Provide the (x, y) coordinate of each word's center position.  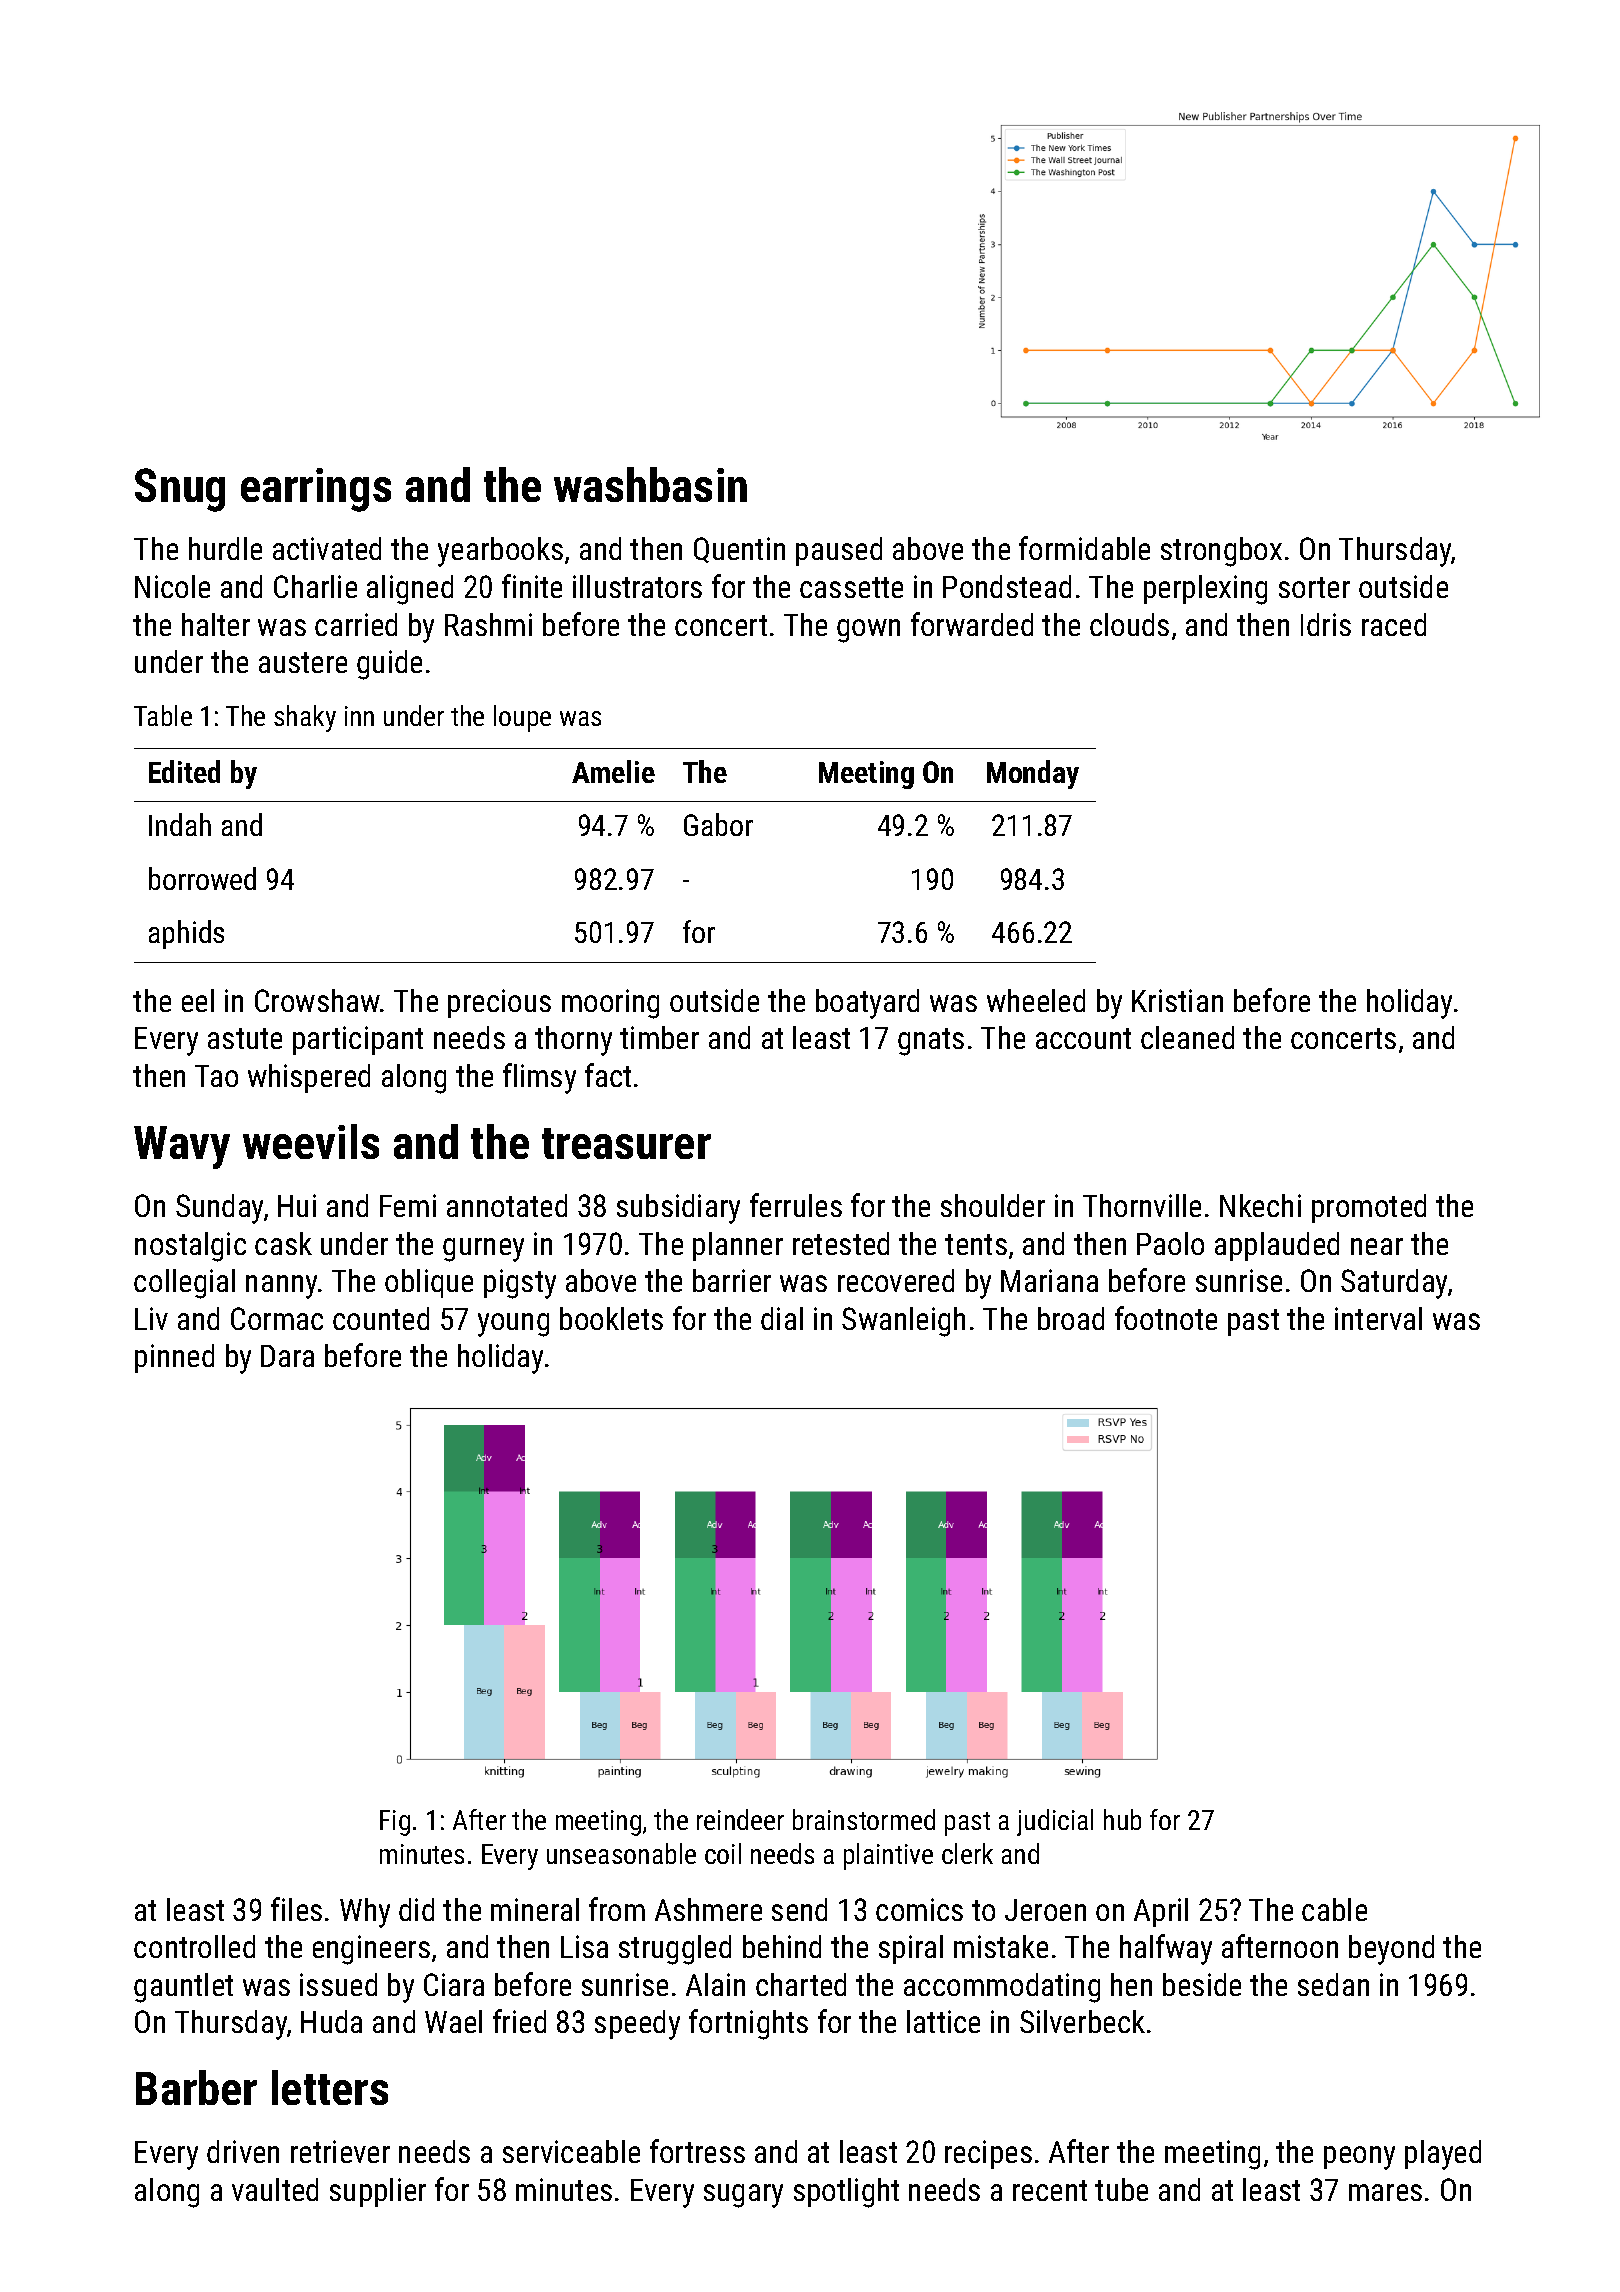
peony (1359, 2158)
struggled (675, 1950)
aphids (186, 934)
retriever (340, 2151)
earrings (316, 490)
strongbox (1221, 552)
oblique (429, 1283)
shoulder (993, 1205)
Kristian (1177, 1000)
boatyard (867, 1004)
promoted (1369, 1208)
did (416, 1909)
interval (1378, 1318)
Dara (287, 1356)
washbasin (650, 484)
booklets (611, 1318)
